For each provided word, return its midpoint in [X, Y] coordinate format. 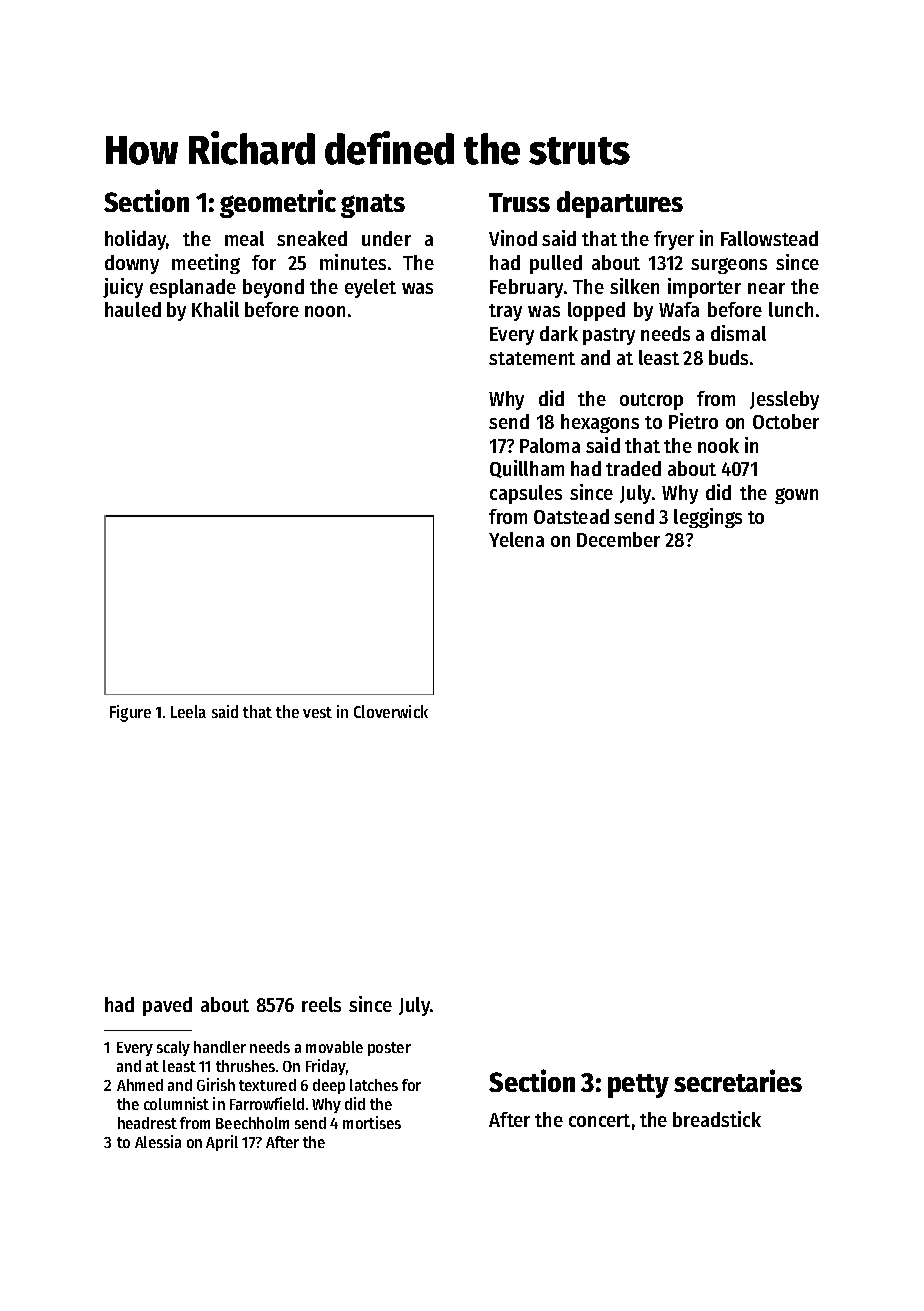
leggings [708, 518]
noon [325, 311]
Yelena [516, 539]
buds [728, 357]
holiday [136, 240]
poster [389, 1049]
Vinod [513, 238]
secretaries [738, 1080]
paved [167, 1006]
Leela [188, 711]
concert [599, 1120]
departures [620, 204]
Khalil [215, 309]
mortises [372, 1122]
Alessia [158, 1141]
